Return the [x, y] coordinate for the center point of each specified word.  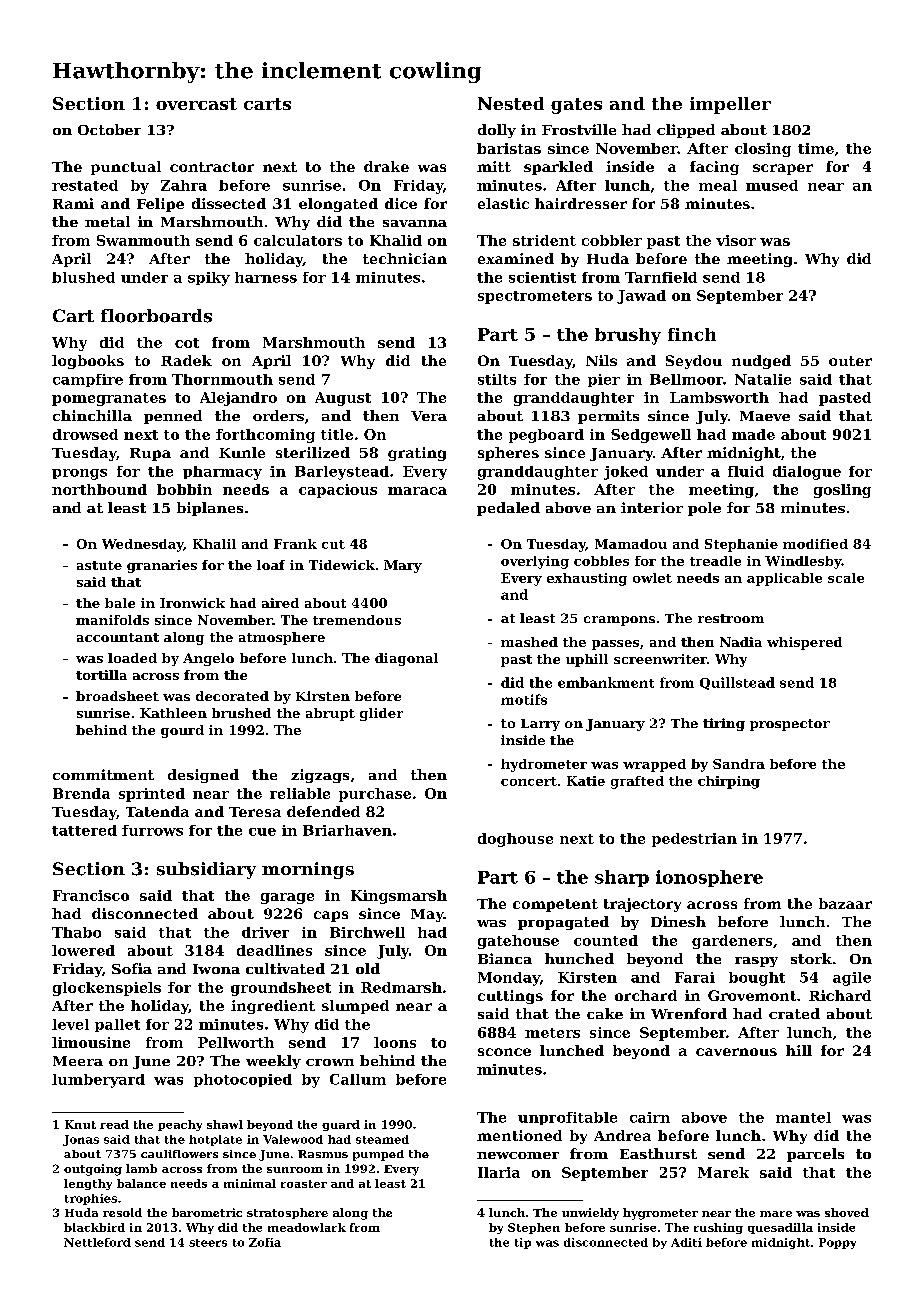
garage [287, 898]
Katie [586, 781]
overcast [196, 104]
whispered [804, 643]
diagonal [406, 659]
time [816, 148]
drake [386, 166]
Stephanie [741, 545]
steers [208, 1243]
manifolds [112, 620]
